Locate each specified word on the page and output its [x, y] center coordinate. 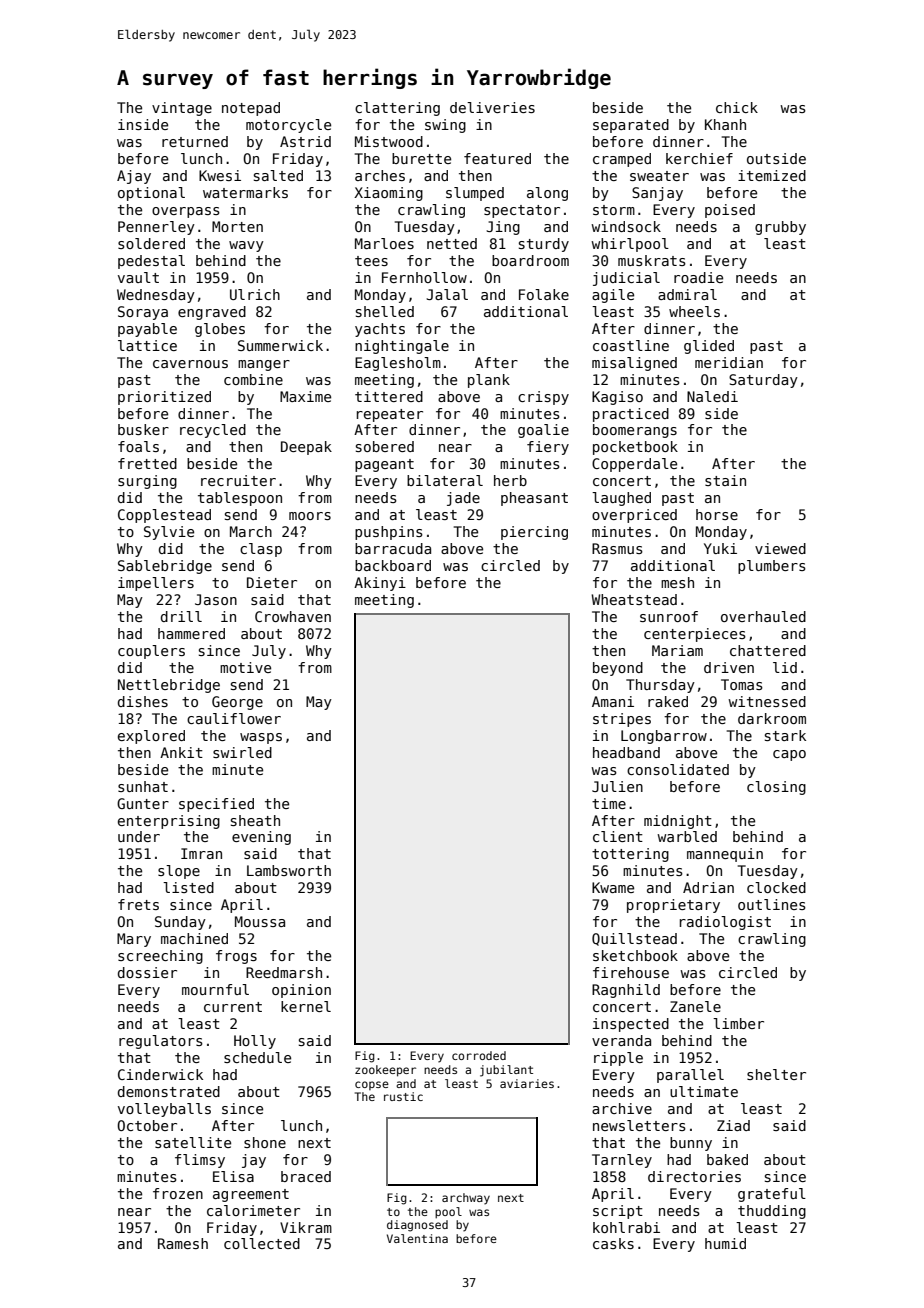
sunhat [143, 786]
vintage [182, 109]
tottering [630, 855]
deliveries [492, 107]
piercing [534, 533]
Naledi [712, 396]
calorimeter [253, 1210]
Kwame [613, 887]
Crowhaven [293, 616]
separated [631, 126]
